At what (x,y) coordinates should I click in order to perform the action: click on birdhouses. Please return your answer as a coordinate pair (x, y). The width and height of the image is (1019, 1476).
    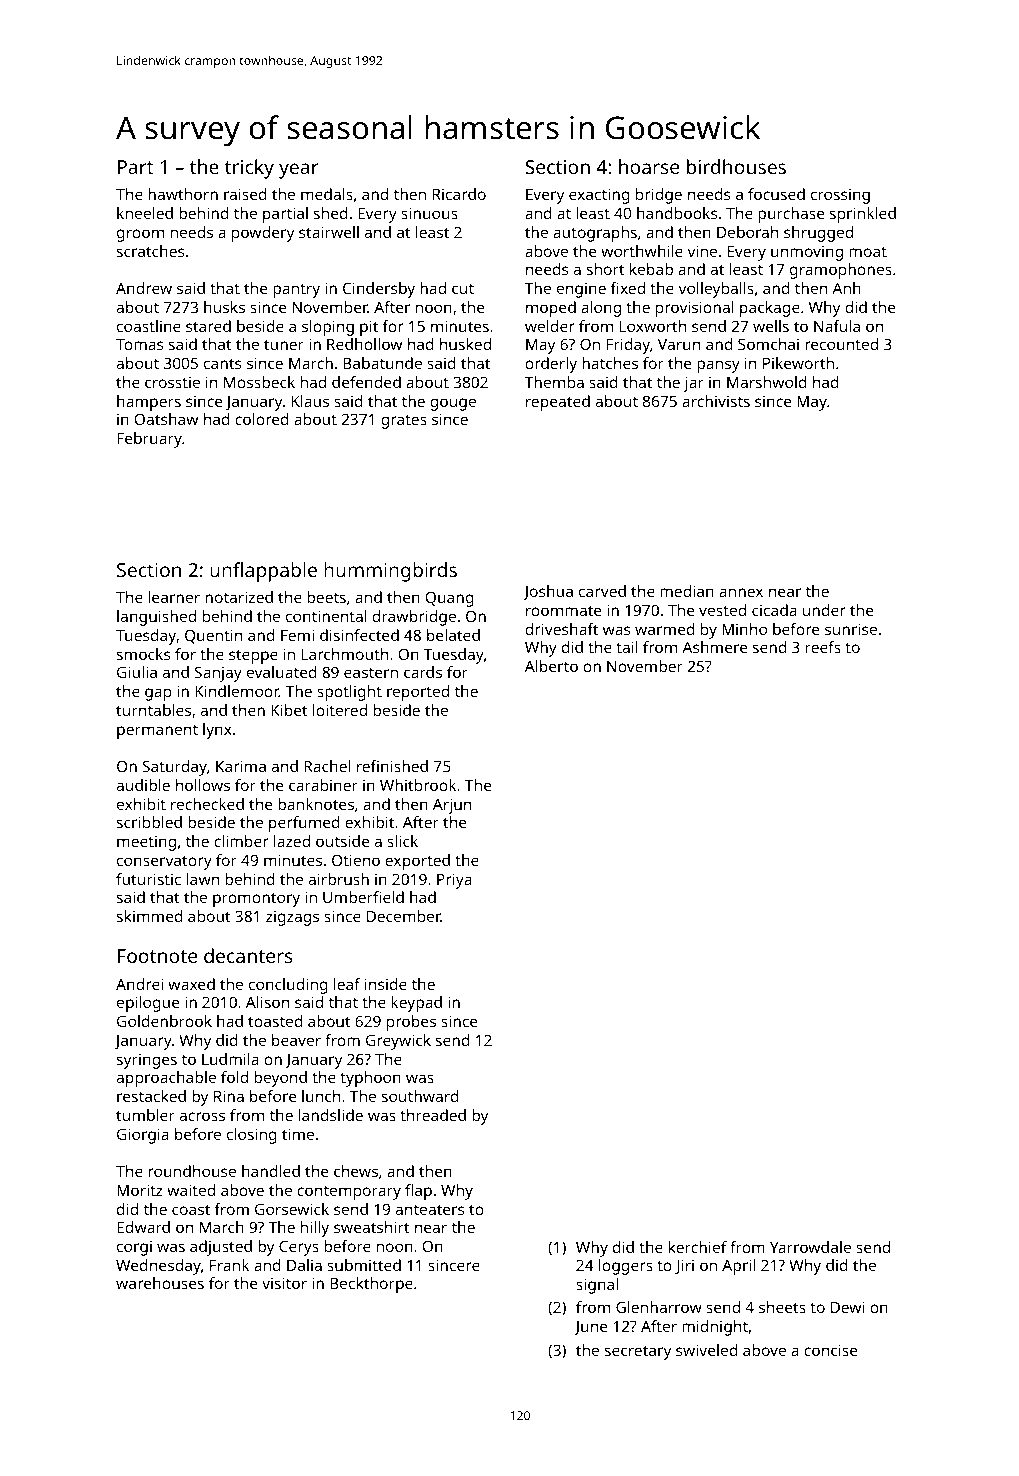
    Looking at the image, I should click on (736, 166).
